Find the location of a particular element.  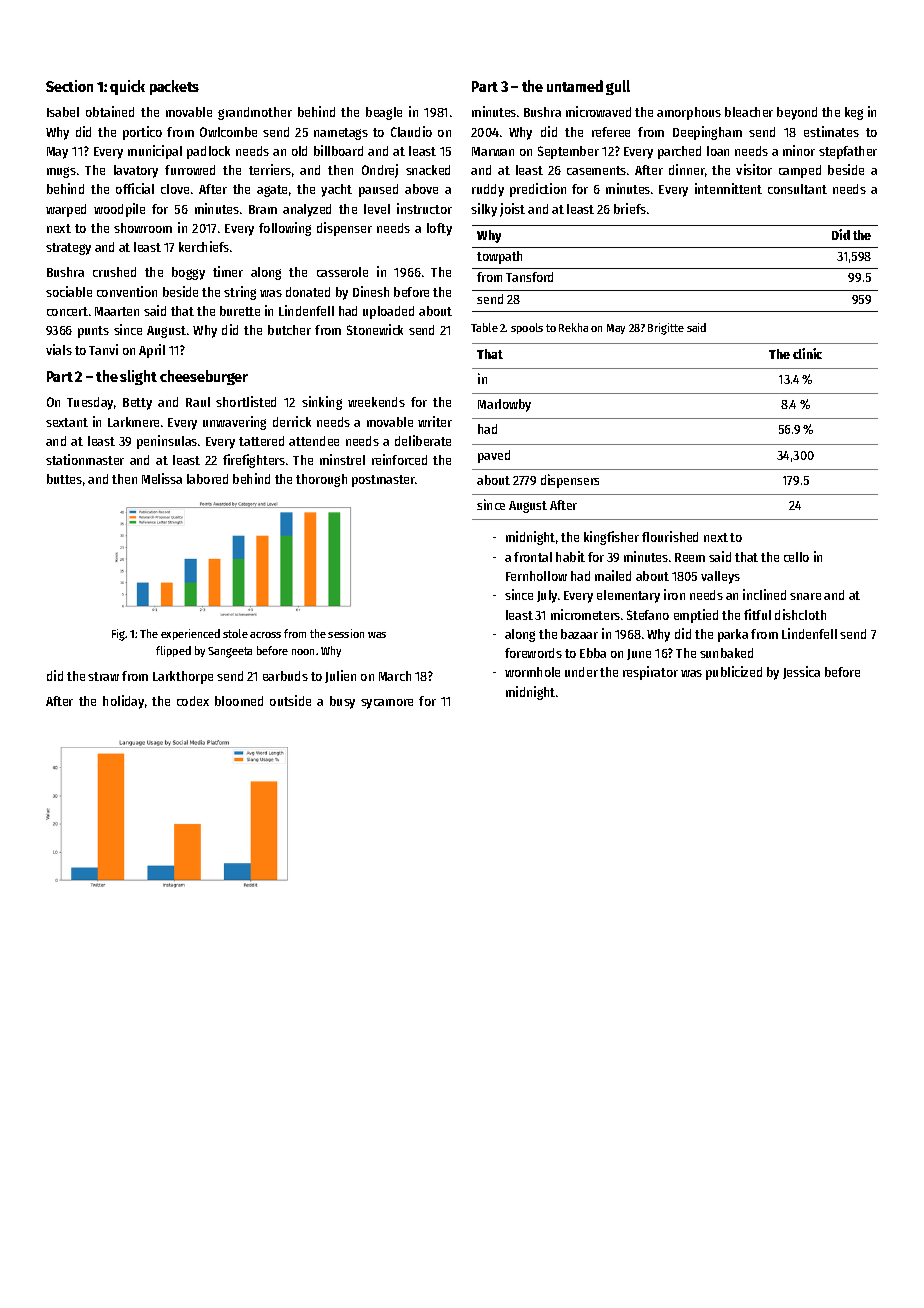

Section is located at coordinates (69, 86).
